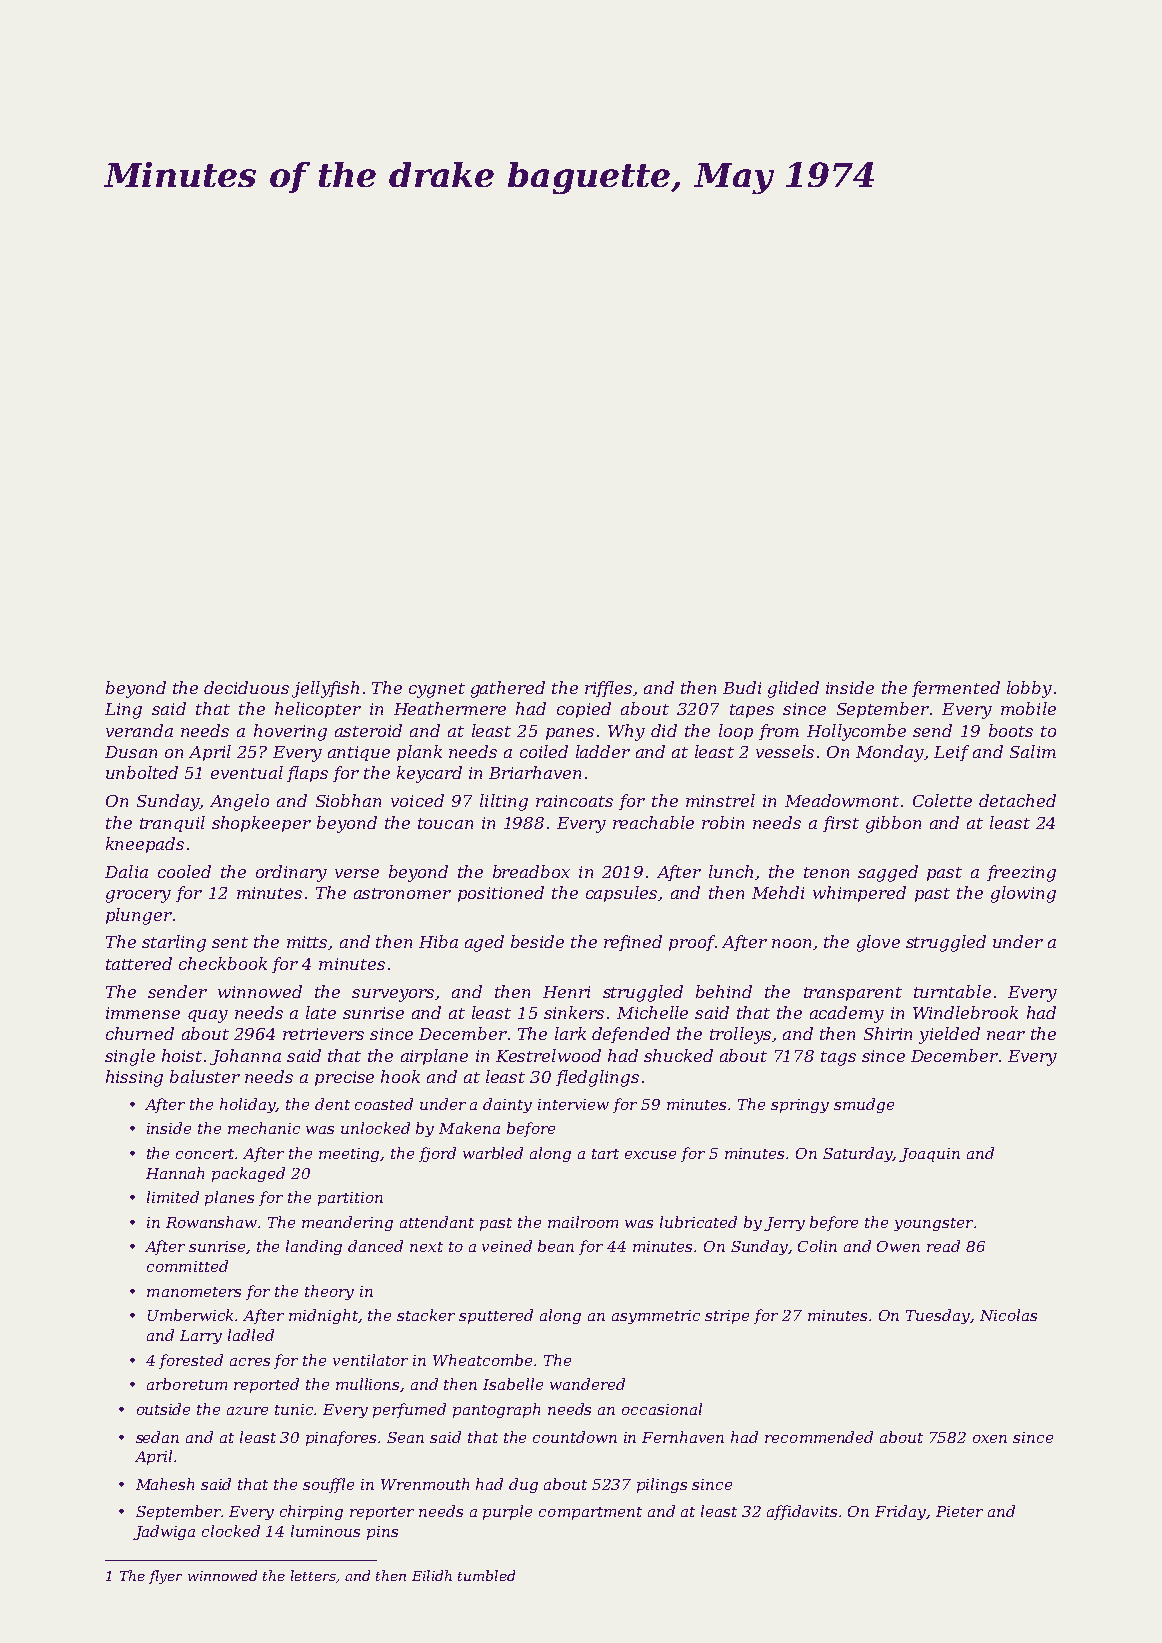 The width and height of the screenshot is (1162, 1643). I want to click on deciduous, so click(246, 687).
